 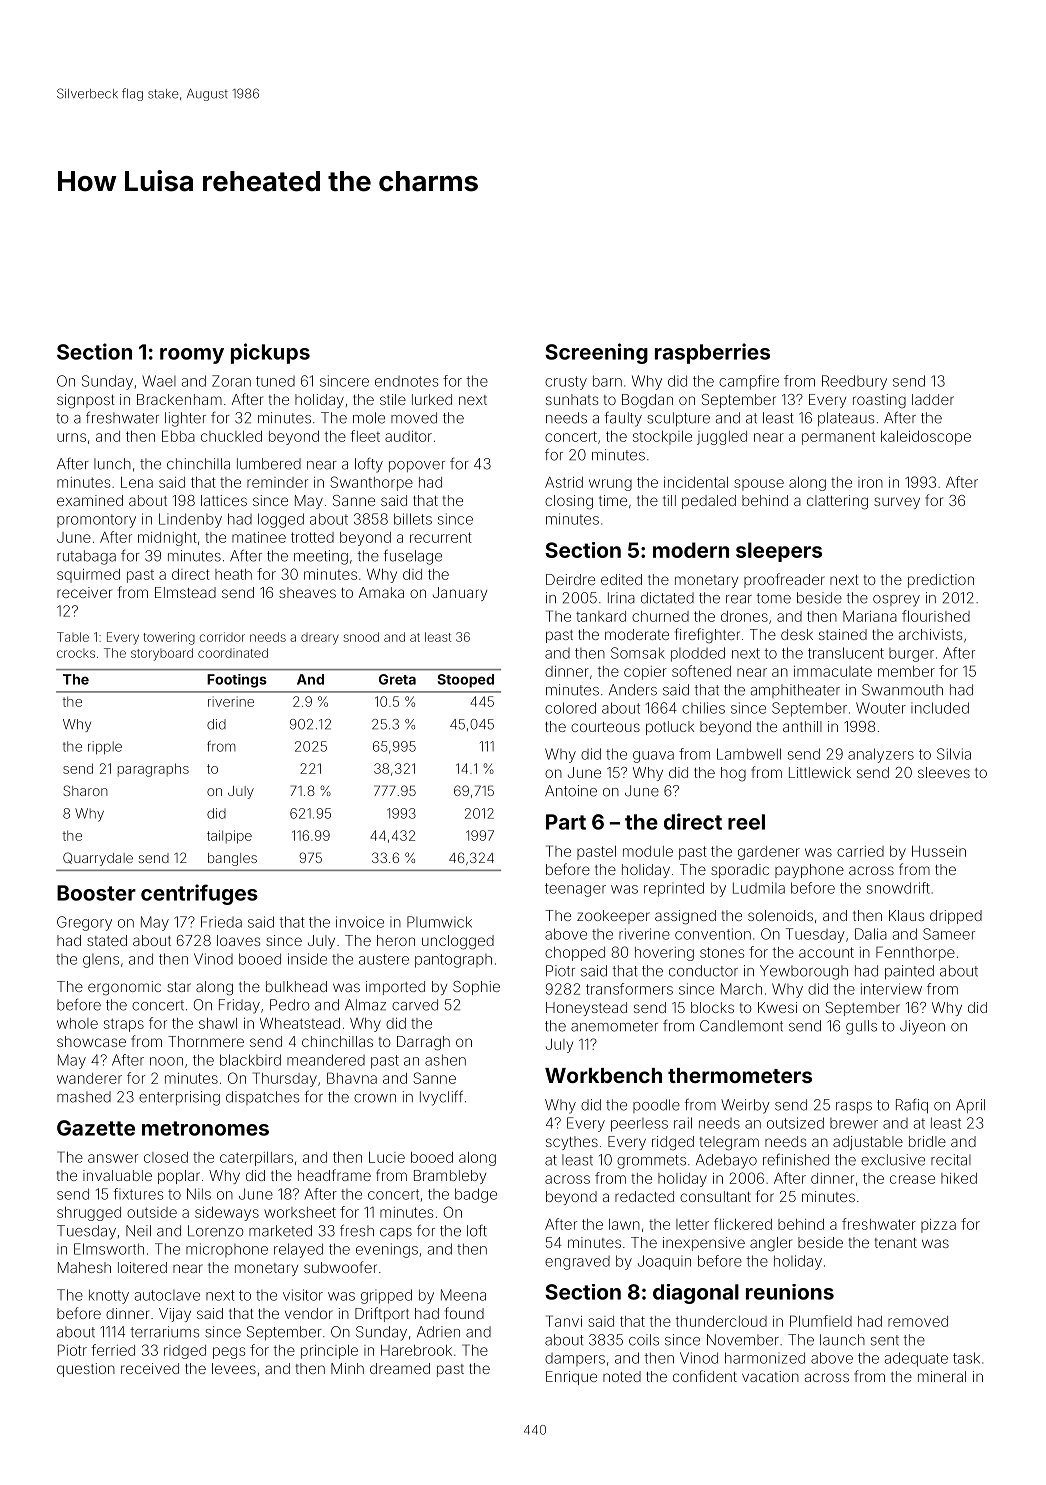 I want to click on gardener, so click(x=769, y=853).
